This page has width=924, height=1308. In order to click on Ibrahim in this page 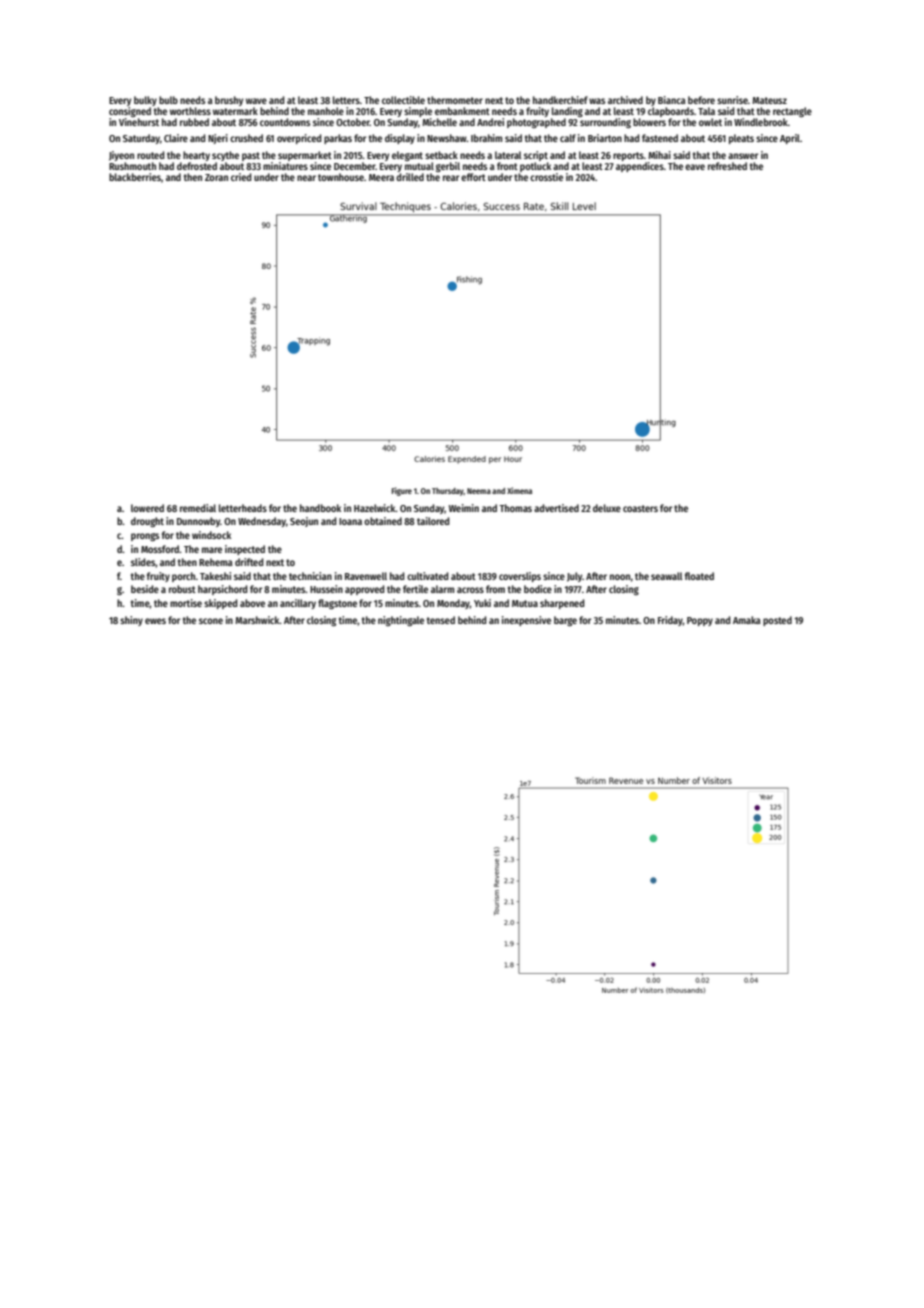, I will do `click(486, 138)`.
